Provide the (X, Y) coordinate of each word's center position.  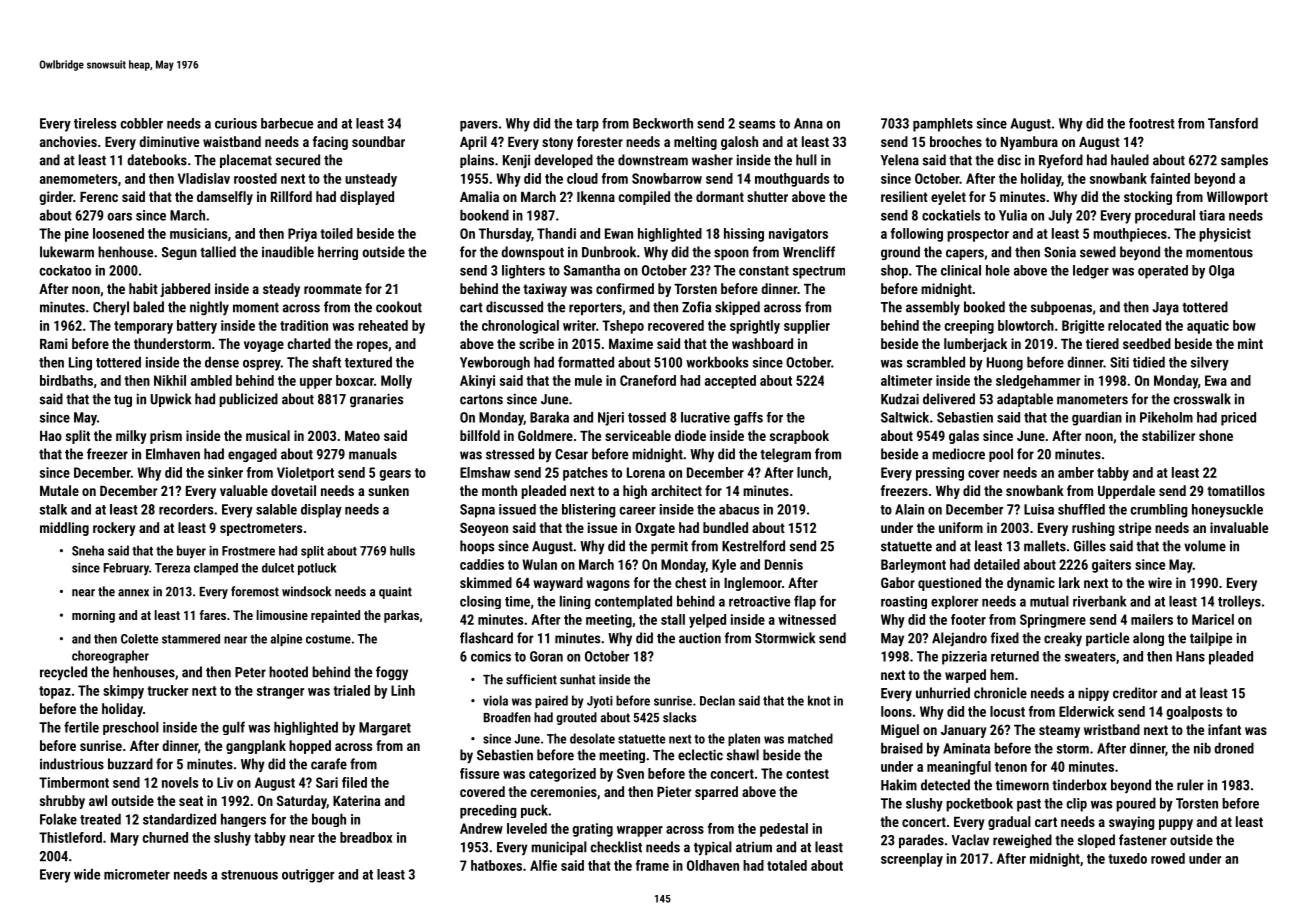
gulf (233, 728)
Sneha (88, 550)
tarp (587, 125)
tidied (1149, 362)
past (1029, 805)
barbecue (287, 123)
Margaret (385, 729)
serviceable (638, 435)
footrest (1152, 123)
